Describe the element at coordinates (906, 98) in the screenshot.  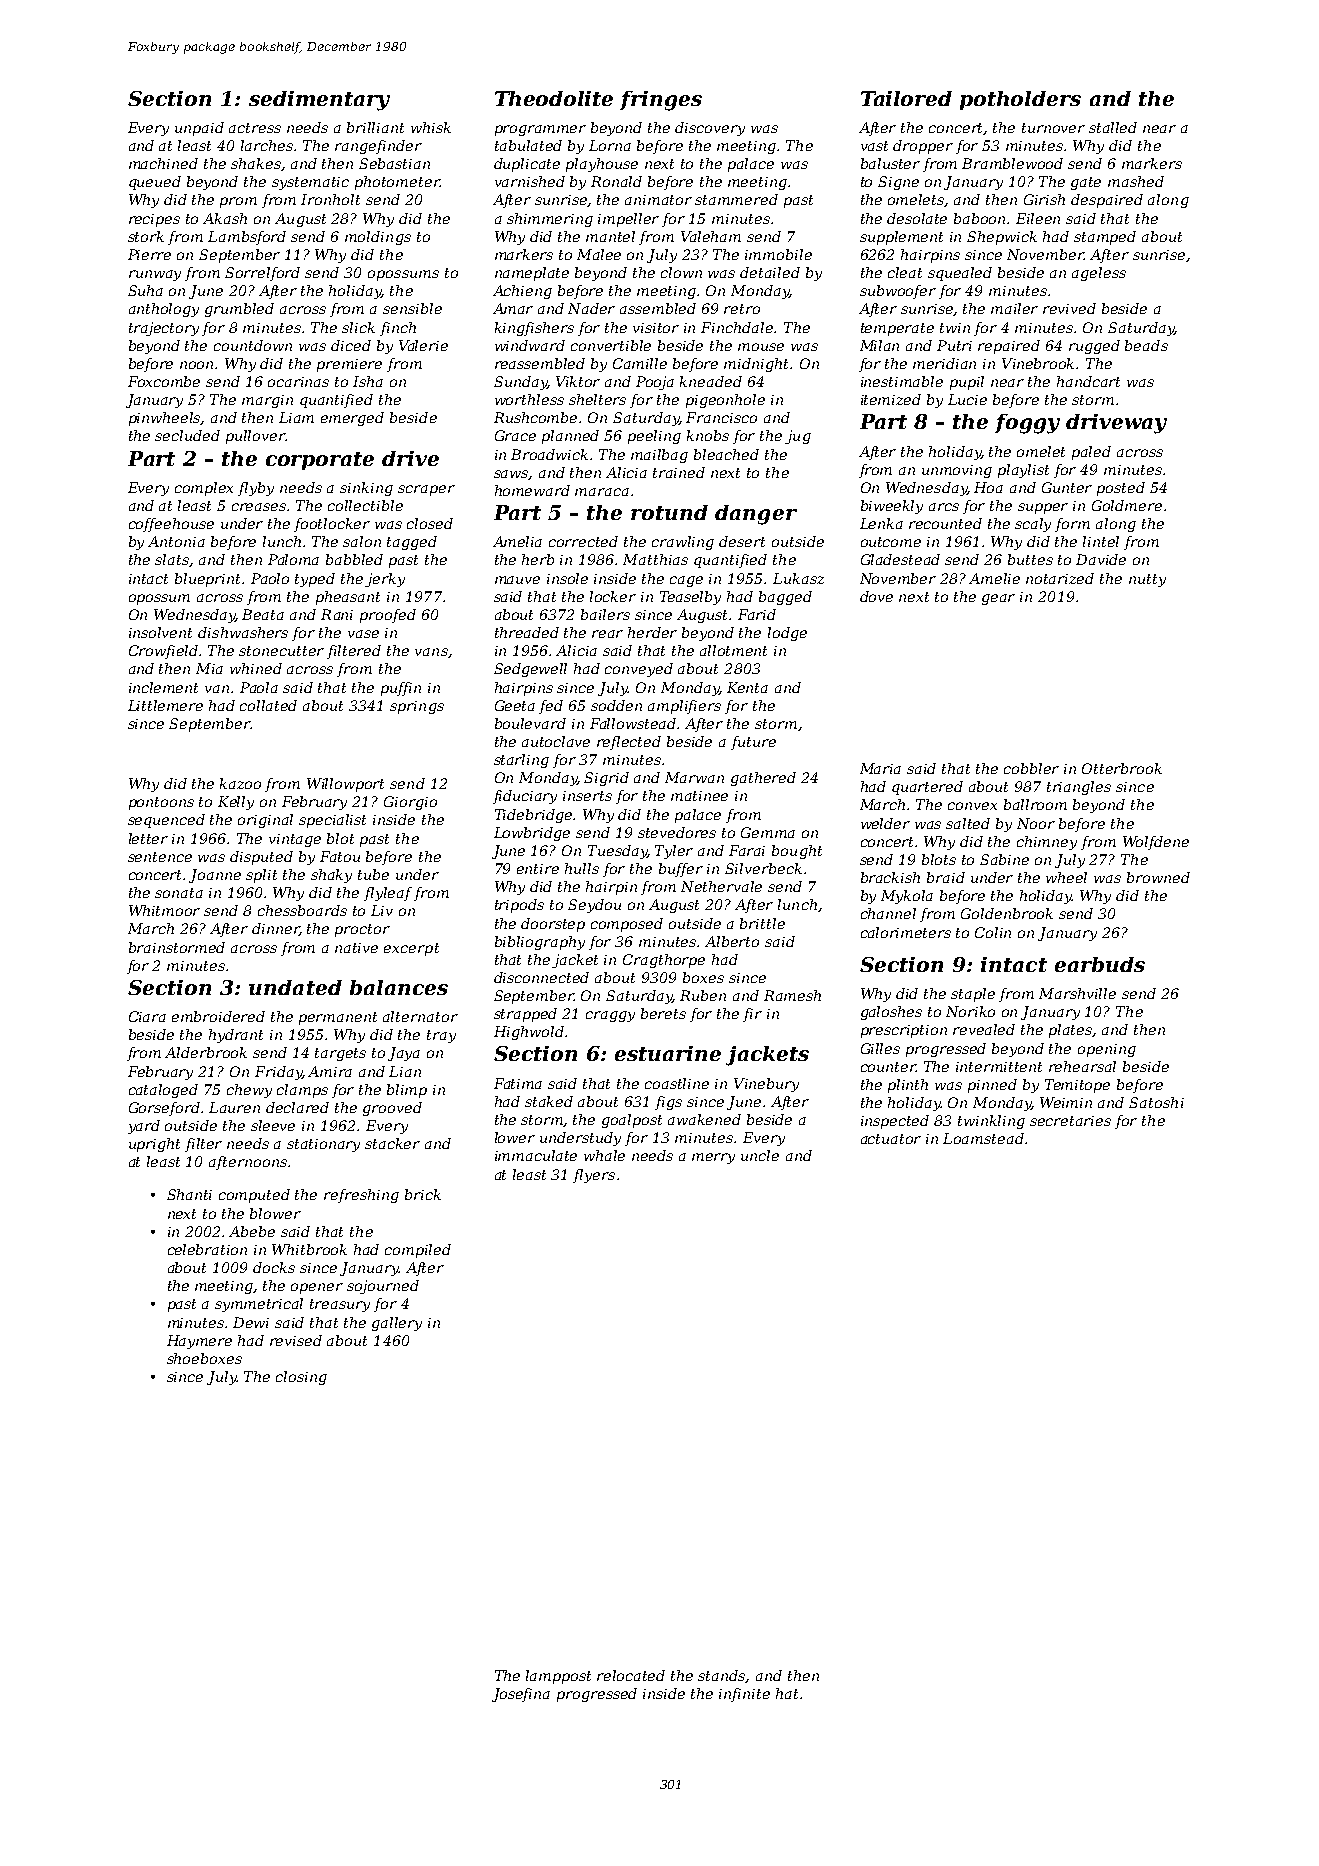
I see `Tailored` at that location.
